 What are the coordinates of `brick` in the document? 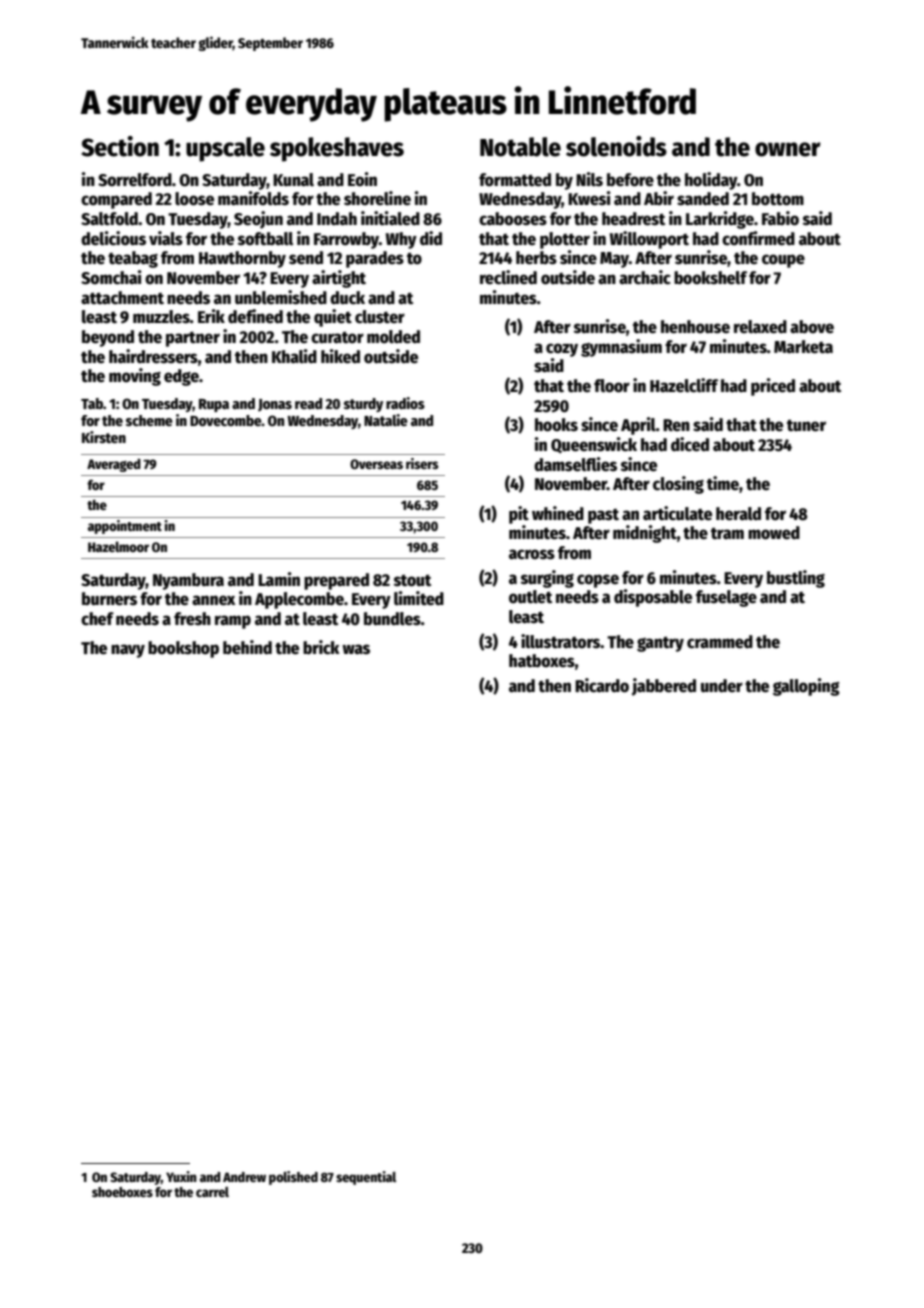 It's located at (321, 647).
